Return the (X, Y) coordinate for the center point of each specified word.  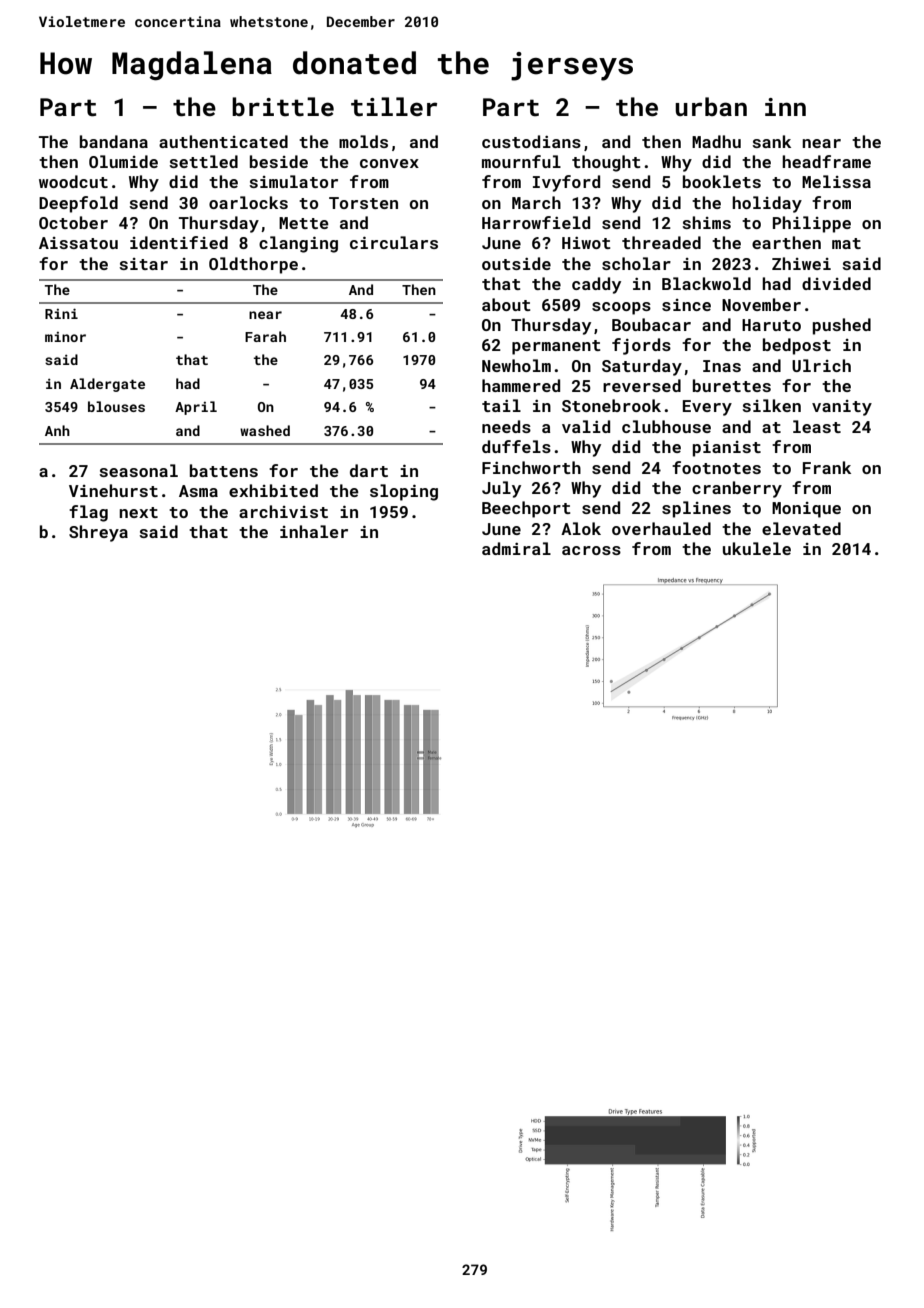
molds (363, 141)
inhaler (314, 531)
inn (785, 107)
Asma (198, 491)
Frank (827, 467)
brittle (283, 107)
